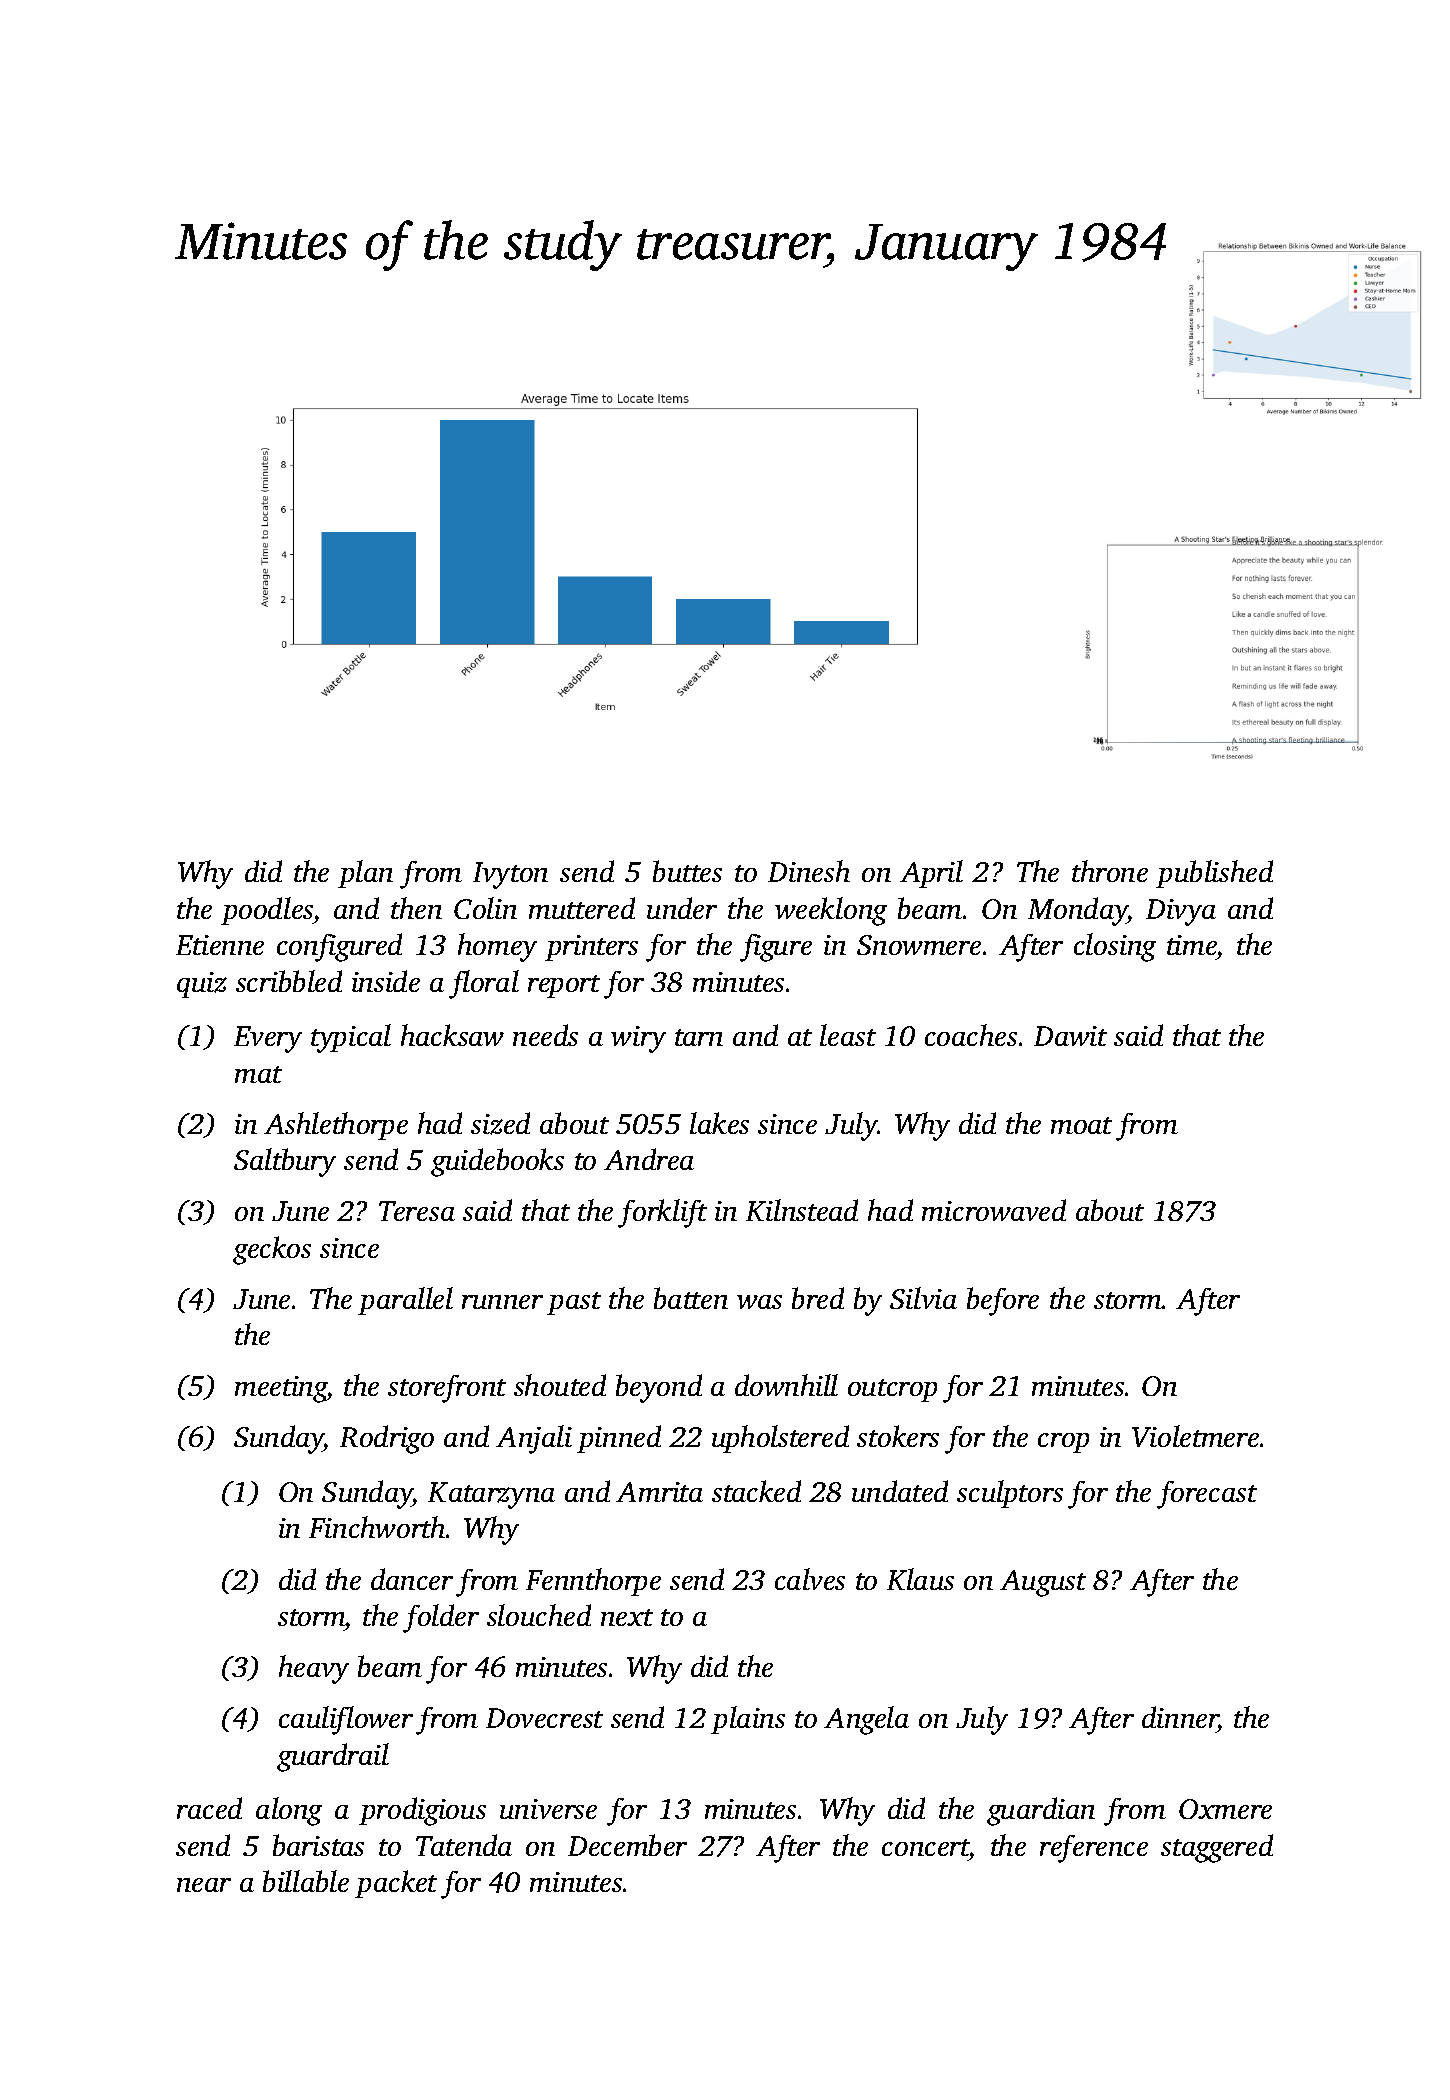  Describe the element at coordinates (417, 1211) in the screenshot. I see `Teresa` at that location.
